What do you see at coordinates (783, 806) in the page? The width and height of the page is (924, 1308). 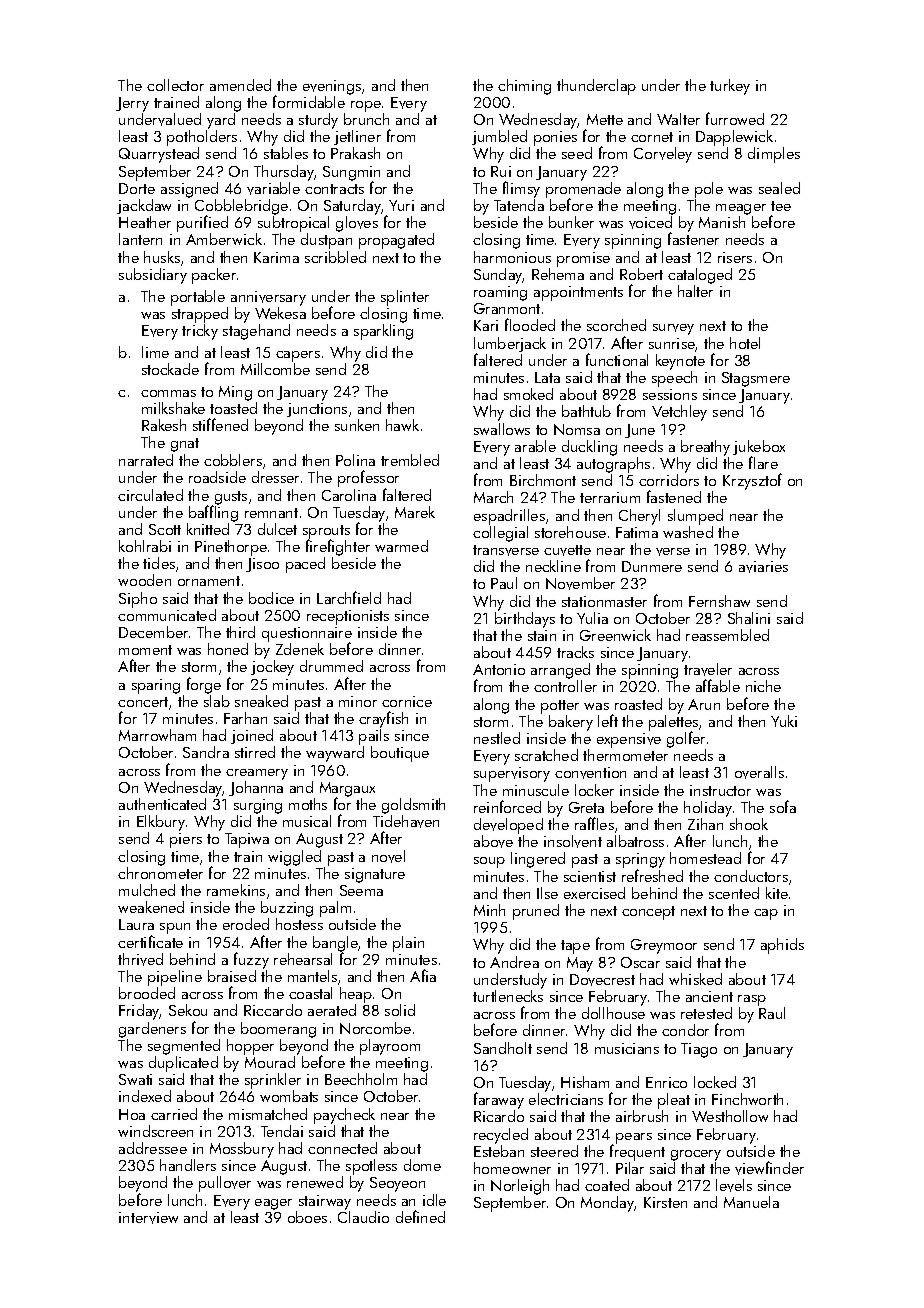 I see `sofa` at bounding box center [783, 806].
